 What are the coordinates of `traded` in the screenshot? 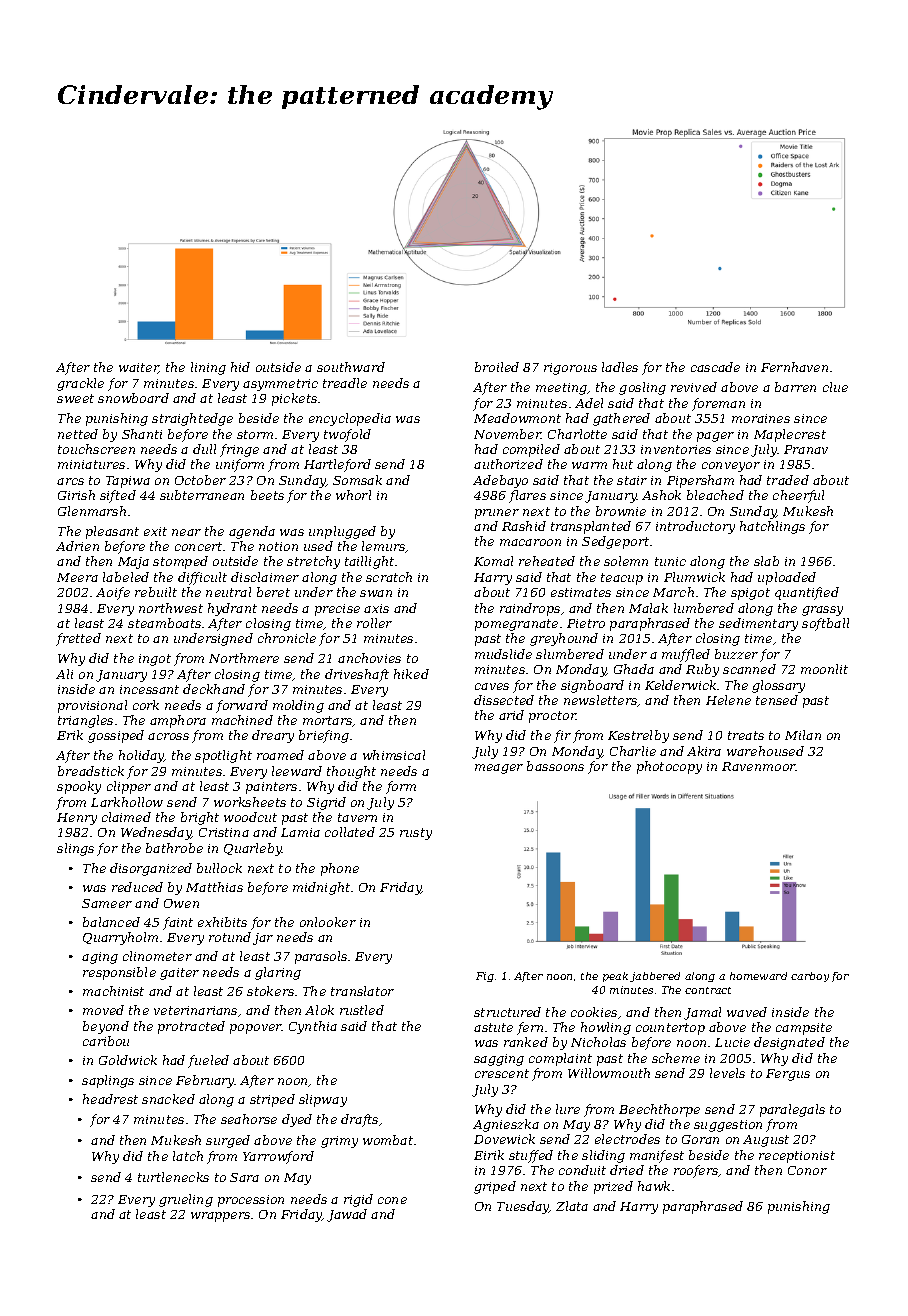 It's located at (788, 480).
